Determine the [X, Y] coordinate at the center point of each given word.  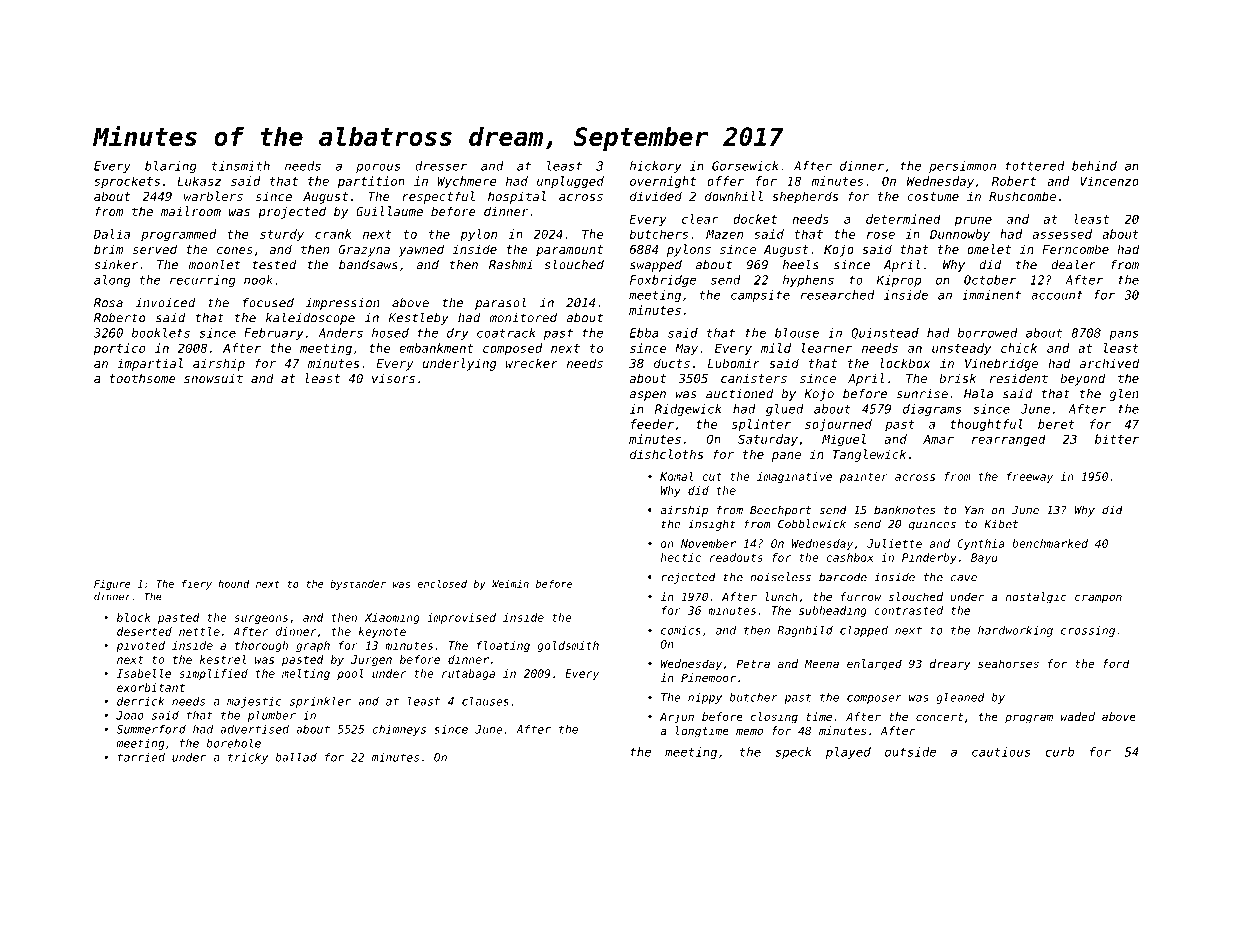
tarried [141, 757]
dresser [441, 166]
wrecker [532, 363]
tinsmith [241, 166]
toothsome [143, 378]
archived [1109, 363]
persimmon [962, 167]
